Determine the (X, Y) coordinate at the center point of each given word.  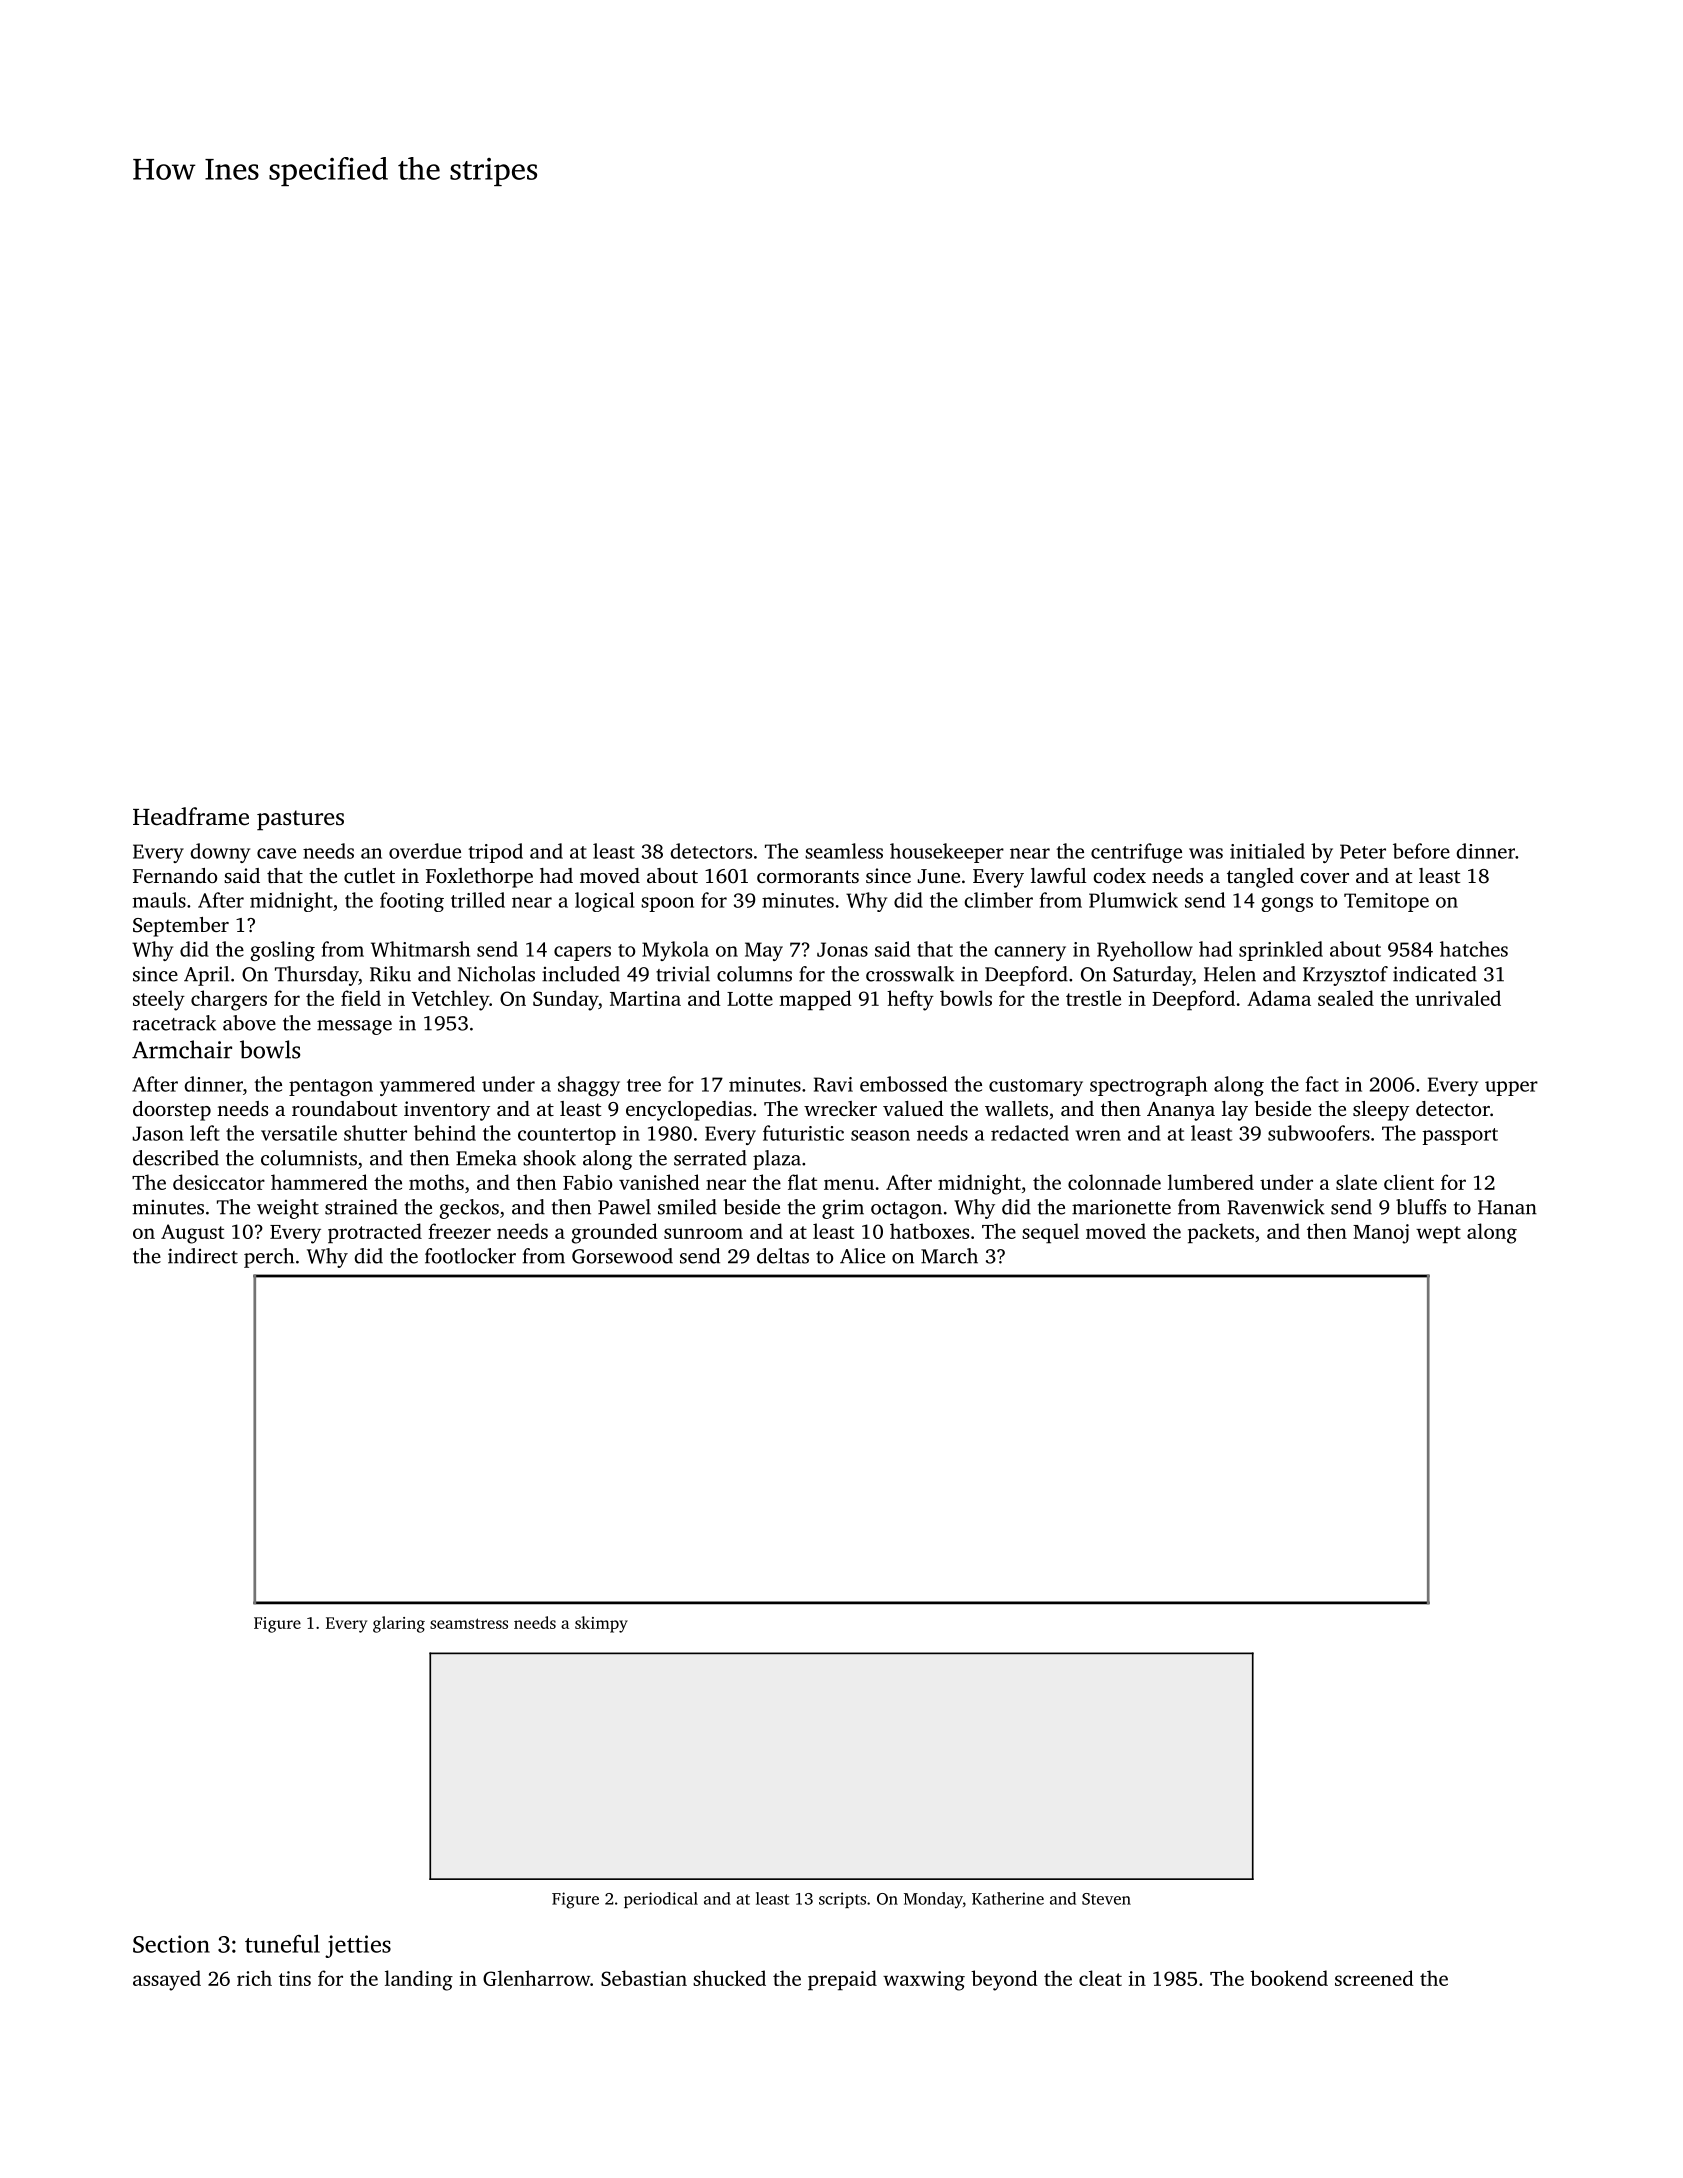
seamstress (469, 1623)
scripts (842, 1900)
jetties (358, 1946)
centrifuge (1136, 853)
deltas (783, 1256)
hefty (910, 1000)
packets (1221, 1233)
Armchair (182, 1049)
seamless (844, 851)
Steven (1106, 1899)
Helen (1230, 974)
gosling (282, 951)
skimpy (601, 1624)
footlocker (470, 1256)
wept (1438, 1234)
